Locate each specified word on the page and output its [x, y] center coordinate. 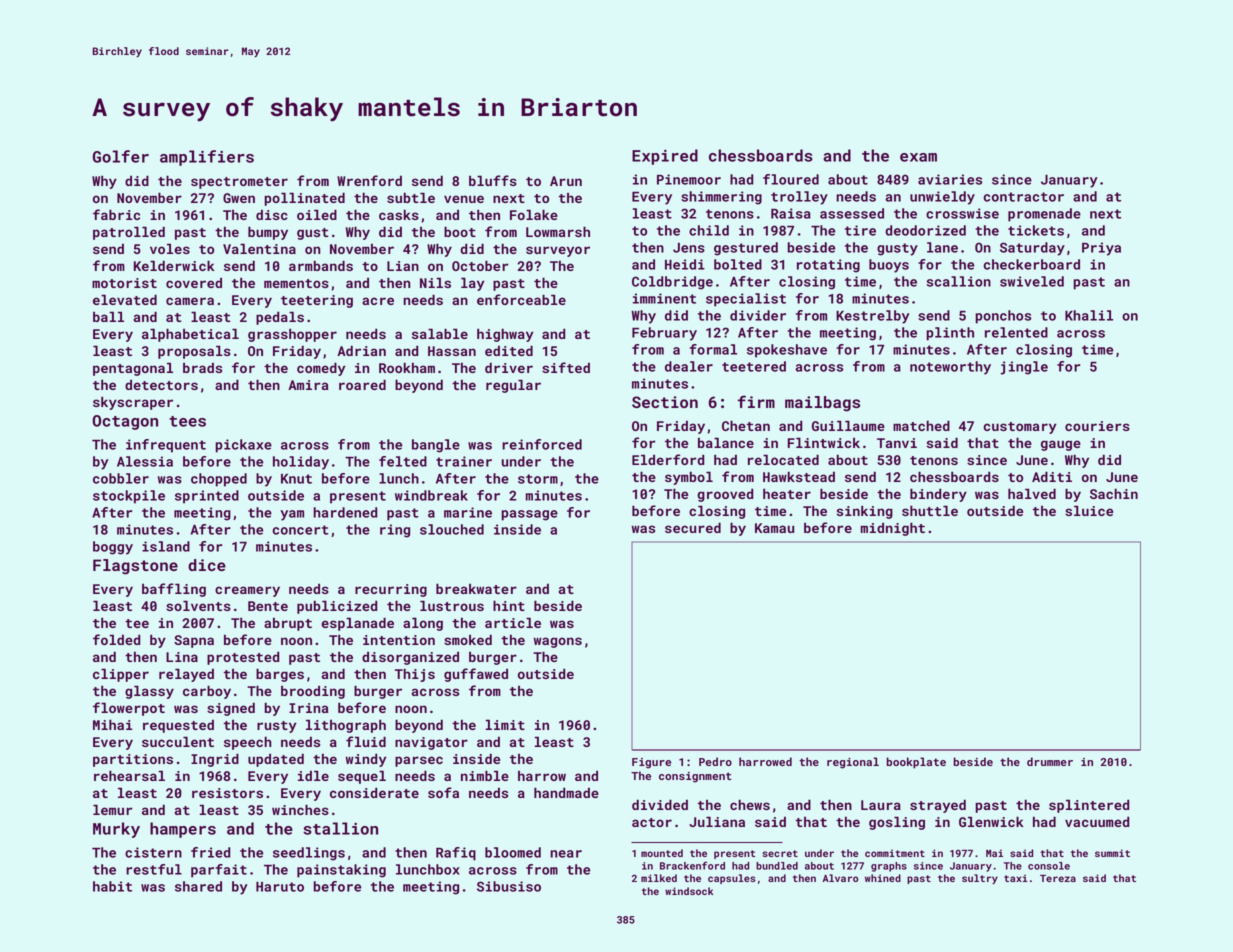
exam [918, 157]
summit [1112, 853]
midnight [893, 529]
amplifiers [207, 158]
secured [693, 527]
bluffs [493, 180]
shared [198, 886]
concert [301, 530]
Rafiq [456, 854]
